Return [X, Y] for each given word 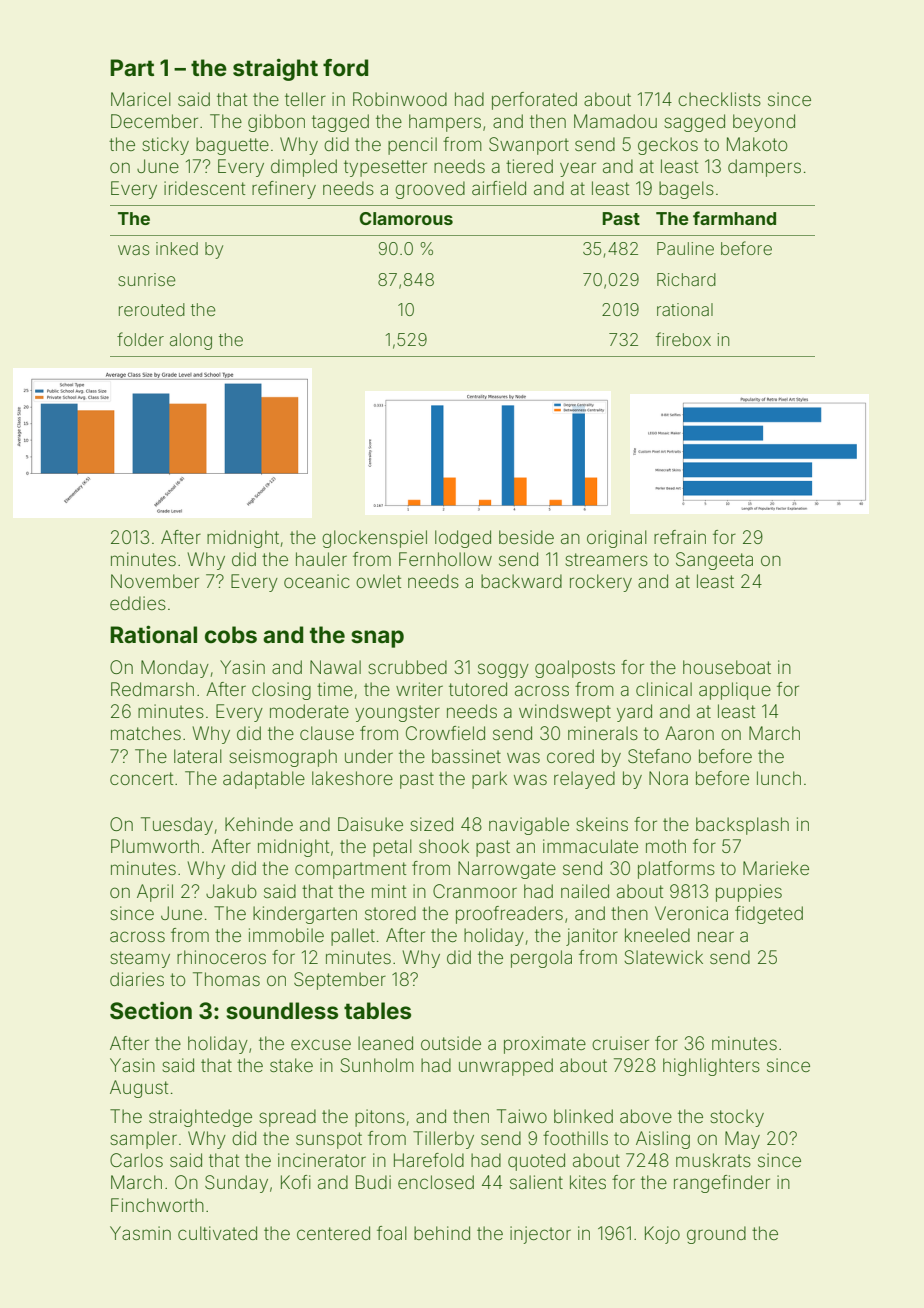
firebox [683, 339]
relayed [584, 780]
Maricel [141, 99]
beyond [764, 123]
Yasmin [140, 1233]
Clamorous [406, 218]
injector [540, 1235]
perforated [534, 101]
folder [140, 339]
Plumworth [155, 846]
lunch [779, 778]
